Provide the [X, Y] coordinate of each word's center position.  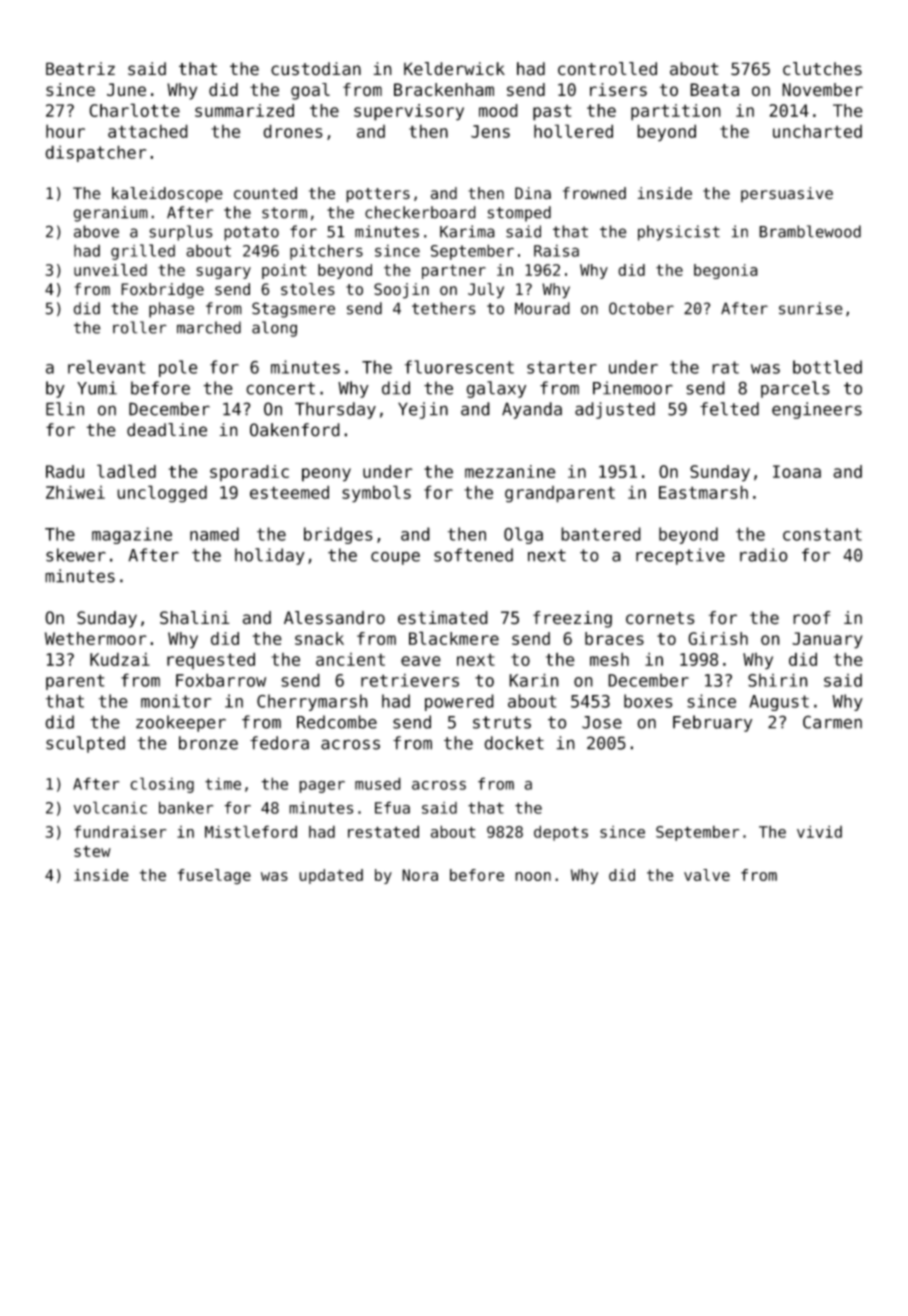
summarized [244, 110]
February [712, 723]
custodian [316, 69]
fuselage [214, 877]
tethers [444, 308]
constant [822, 534]
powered [459, 702]
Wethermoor [96, 638]
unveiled [110, 269]
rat [725, 367]
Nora [420, 875]
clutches [822, 69]
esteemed [289, 492]
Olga [523, 535]
